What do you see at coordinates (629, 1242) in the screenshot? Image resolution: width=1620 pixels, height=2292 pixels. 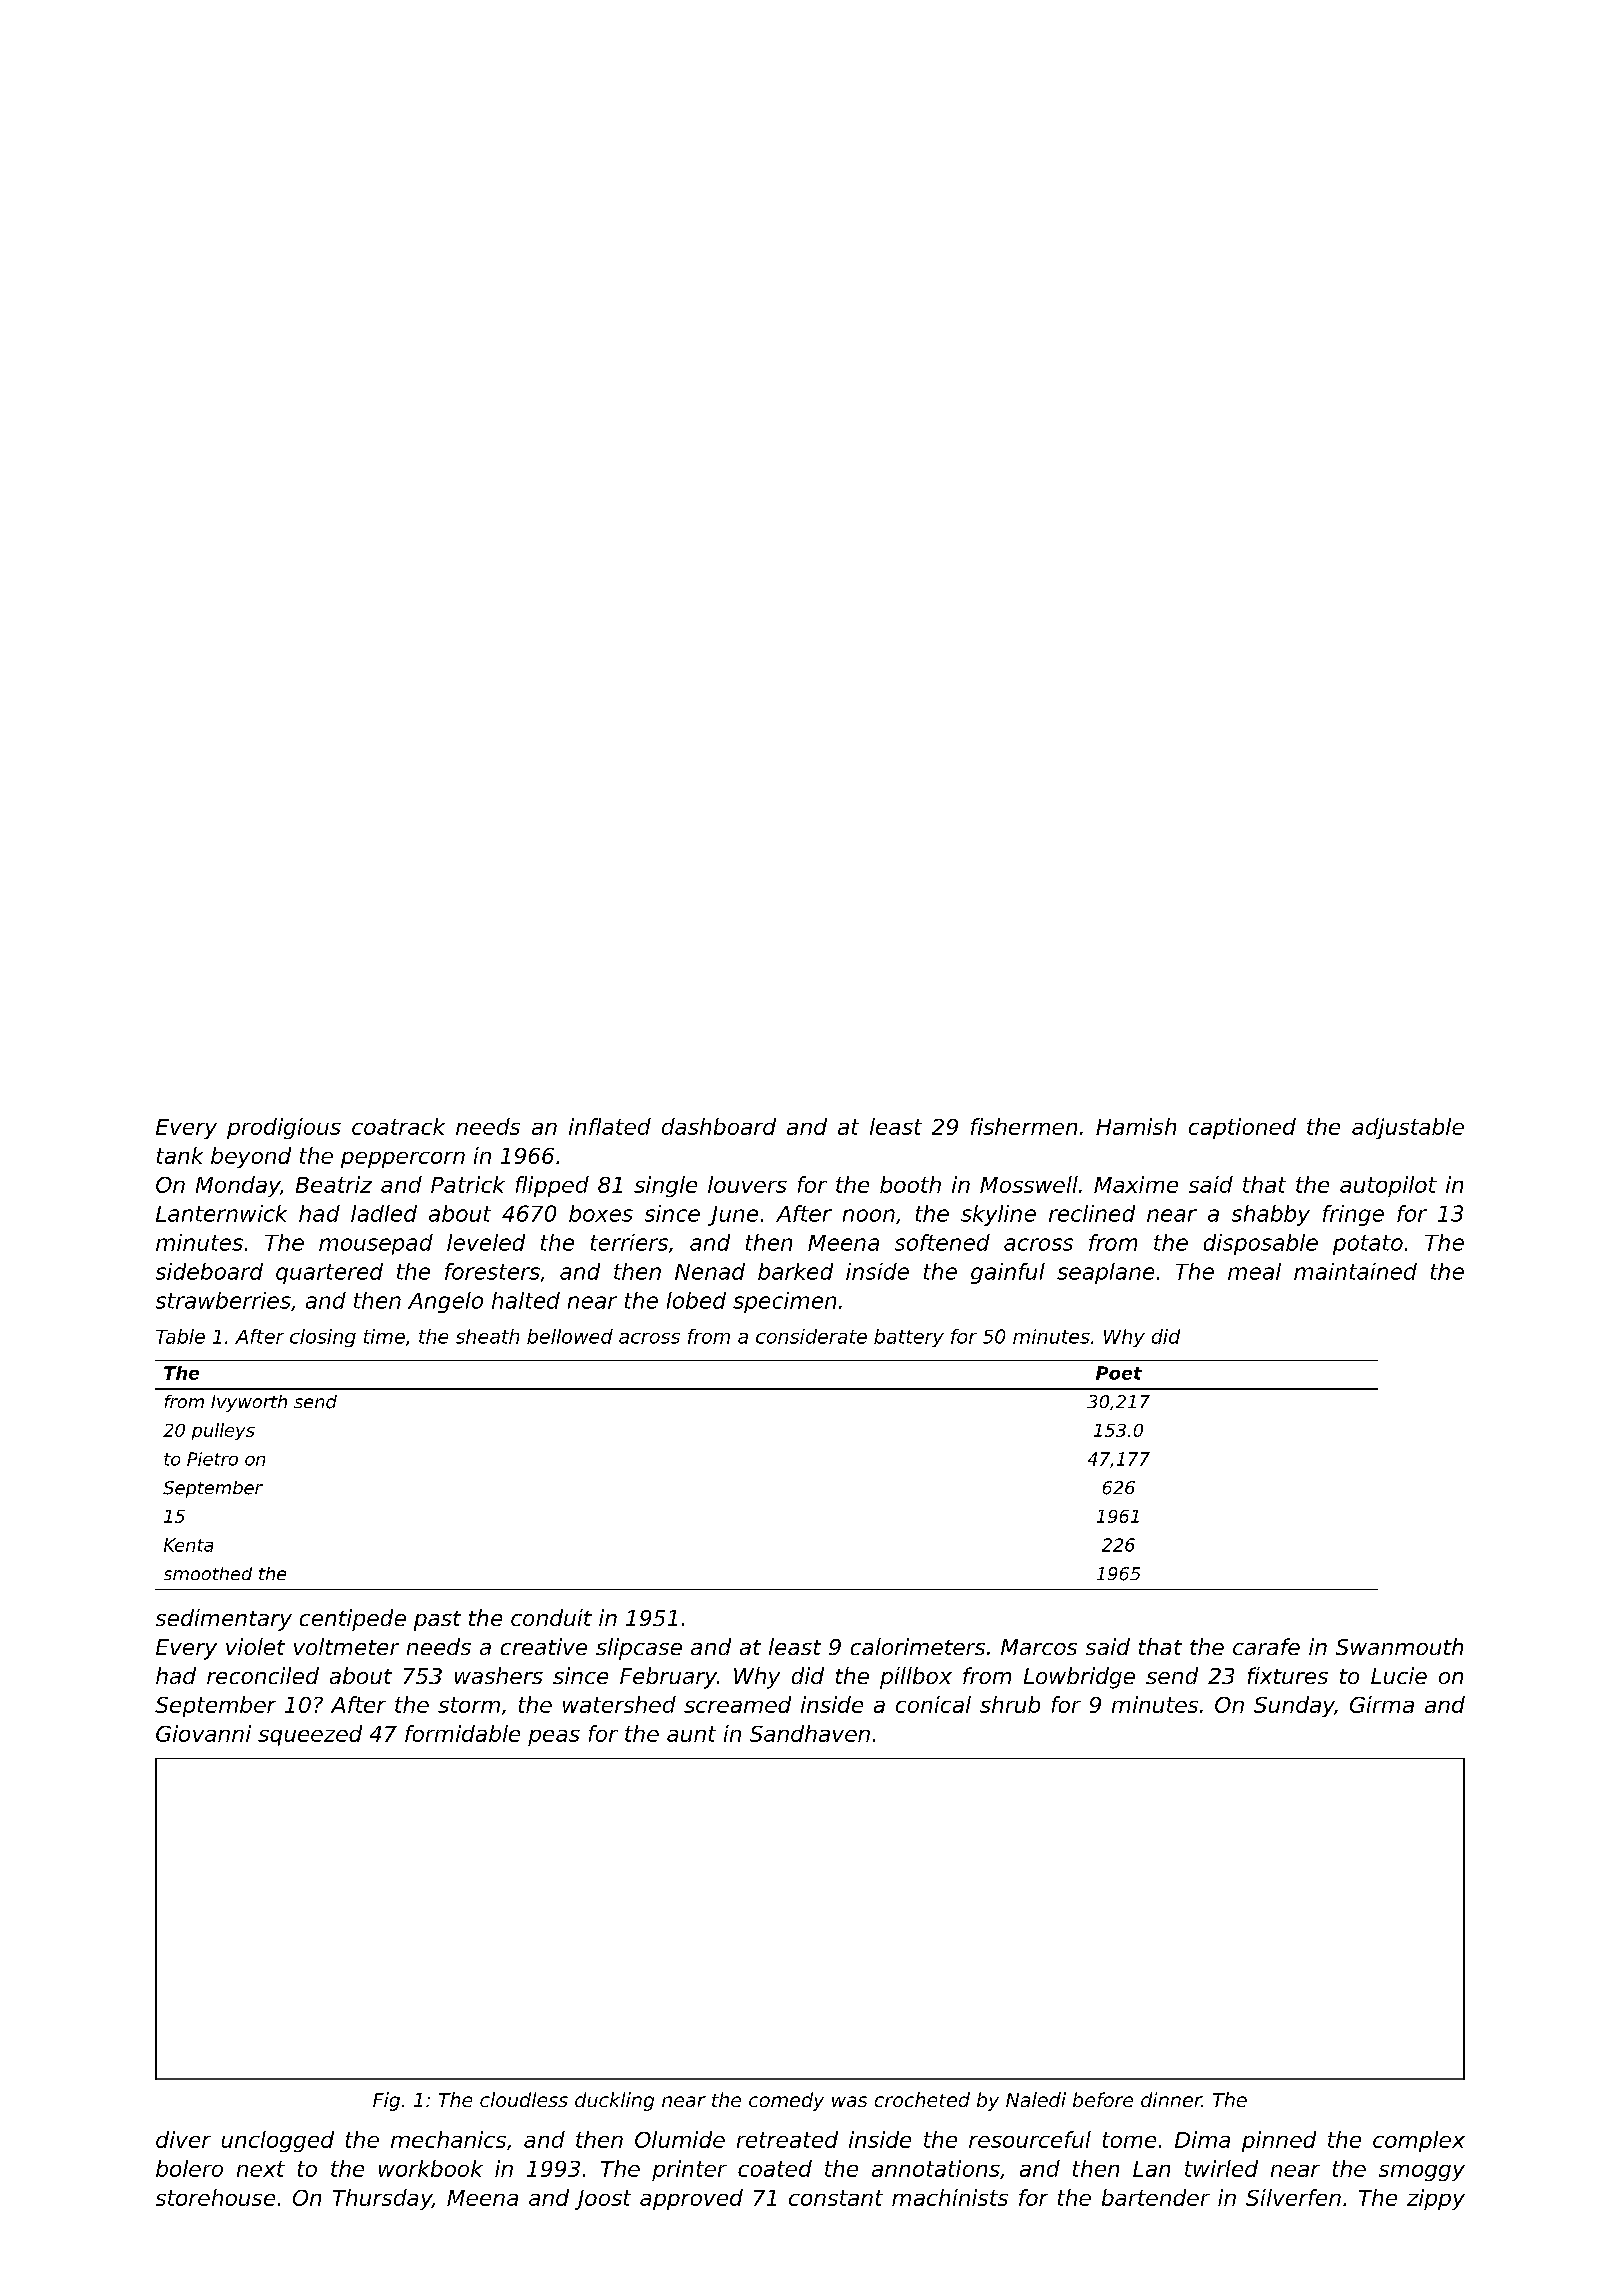 I see `terriers` at bounding box center [629, 1242].
